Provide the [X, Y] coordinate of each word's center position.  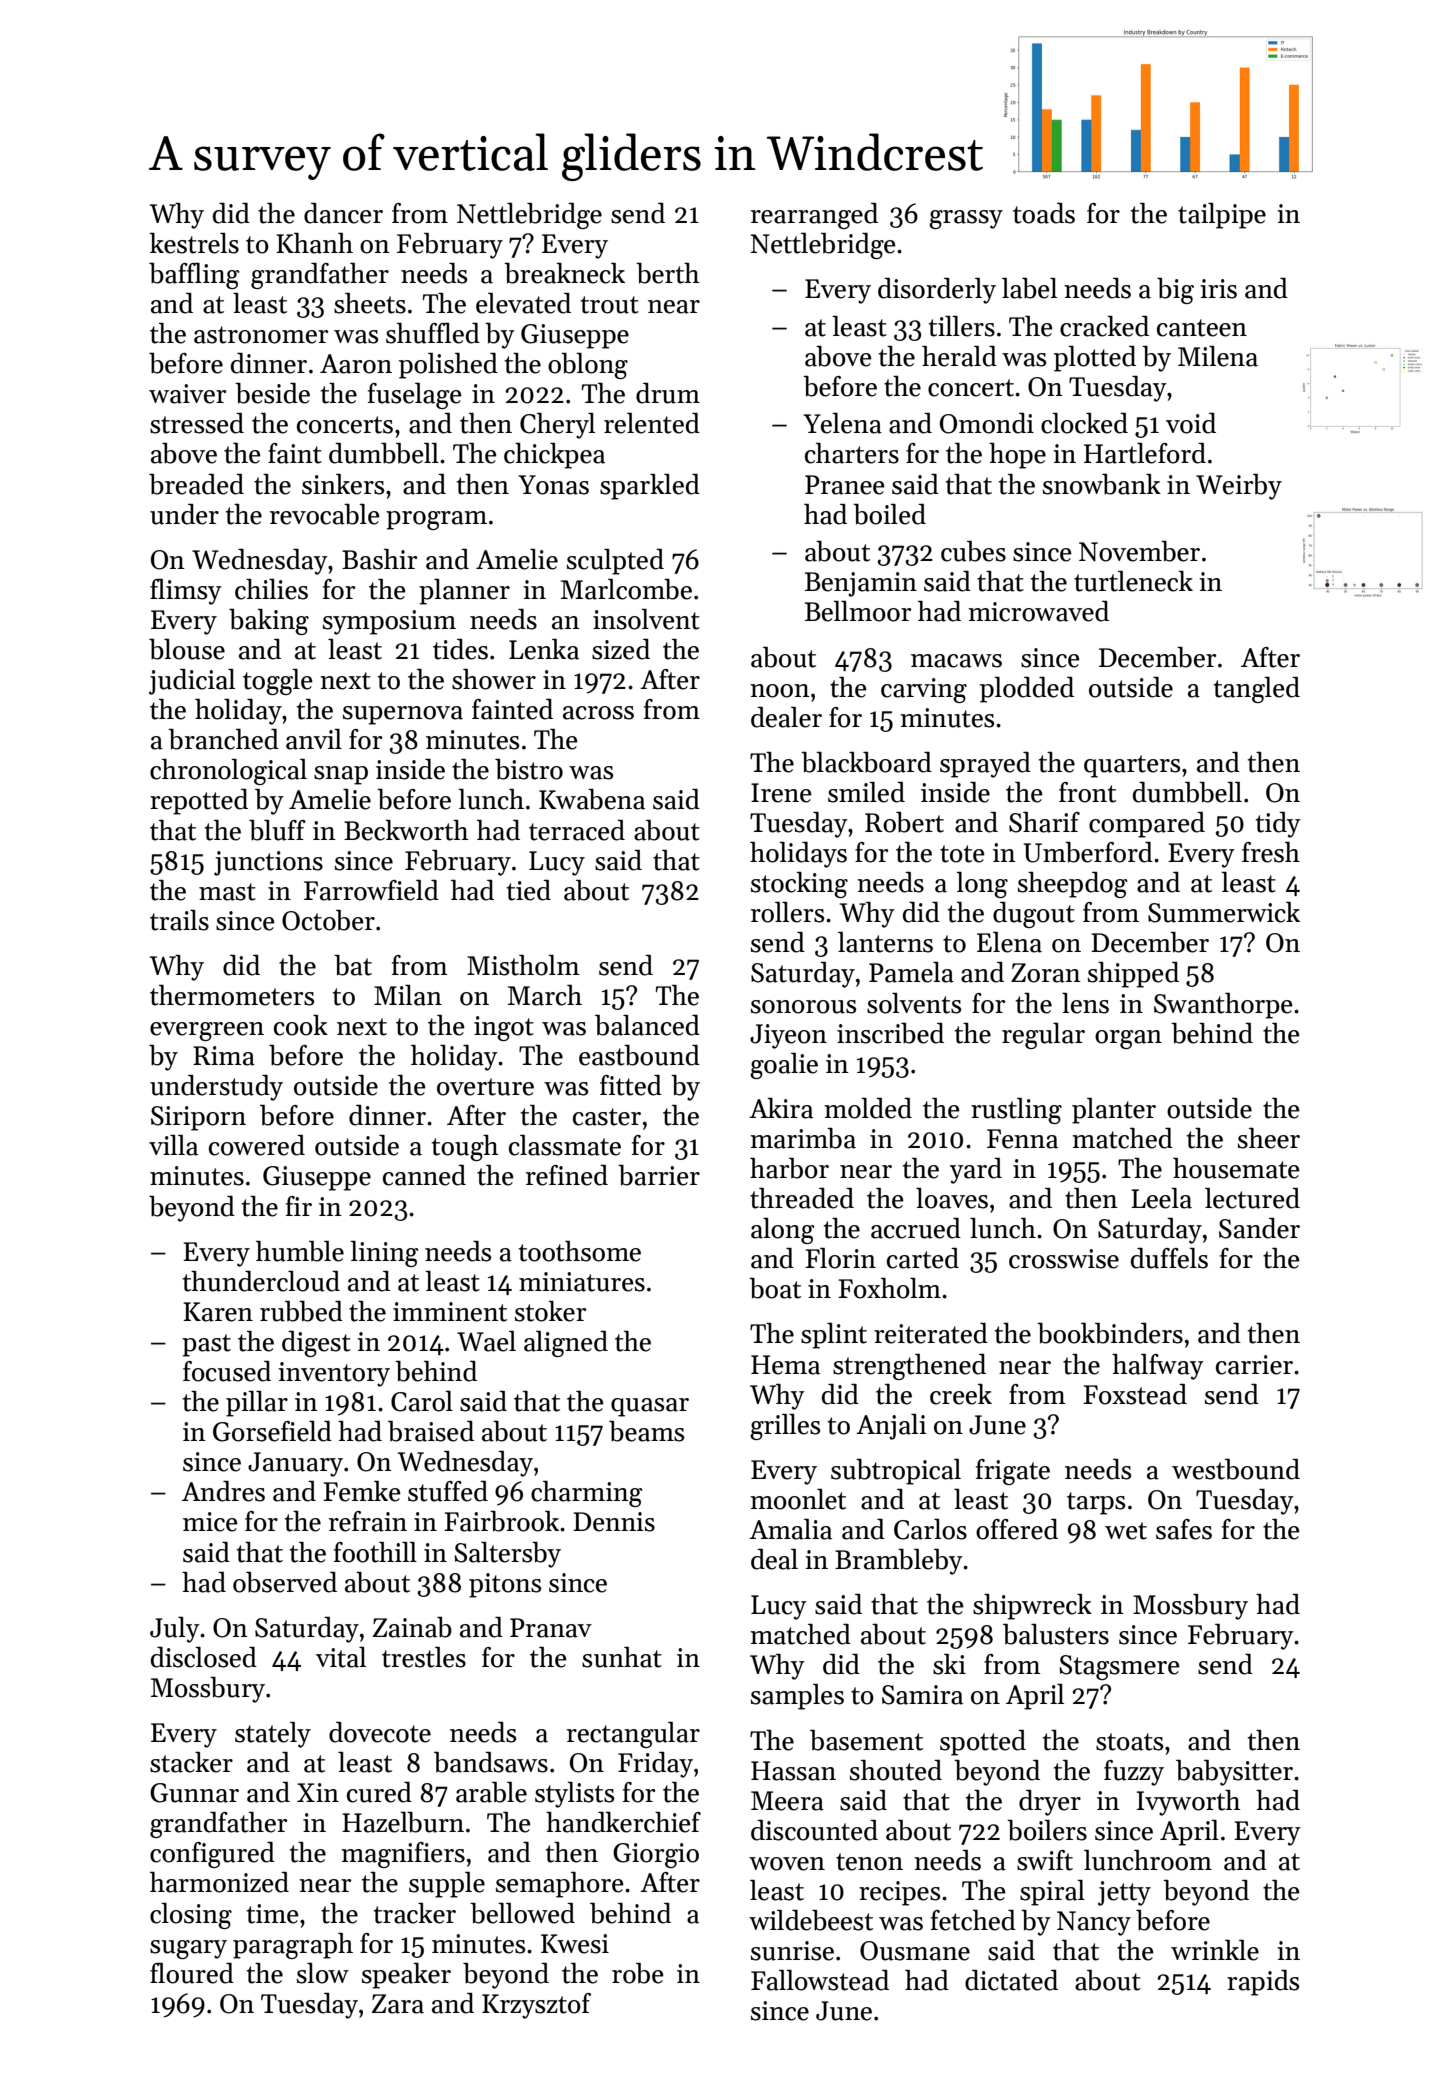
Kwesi [575, 1944]
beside [272, 393]
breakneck [564, 273]
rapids [1263, 1983]
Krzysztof [536, 2006]
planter [1114, 1111]
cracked [1104, 326]
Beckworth [406, 830]
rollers [787, 912]
